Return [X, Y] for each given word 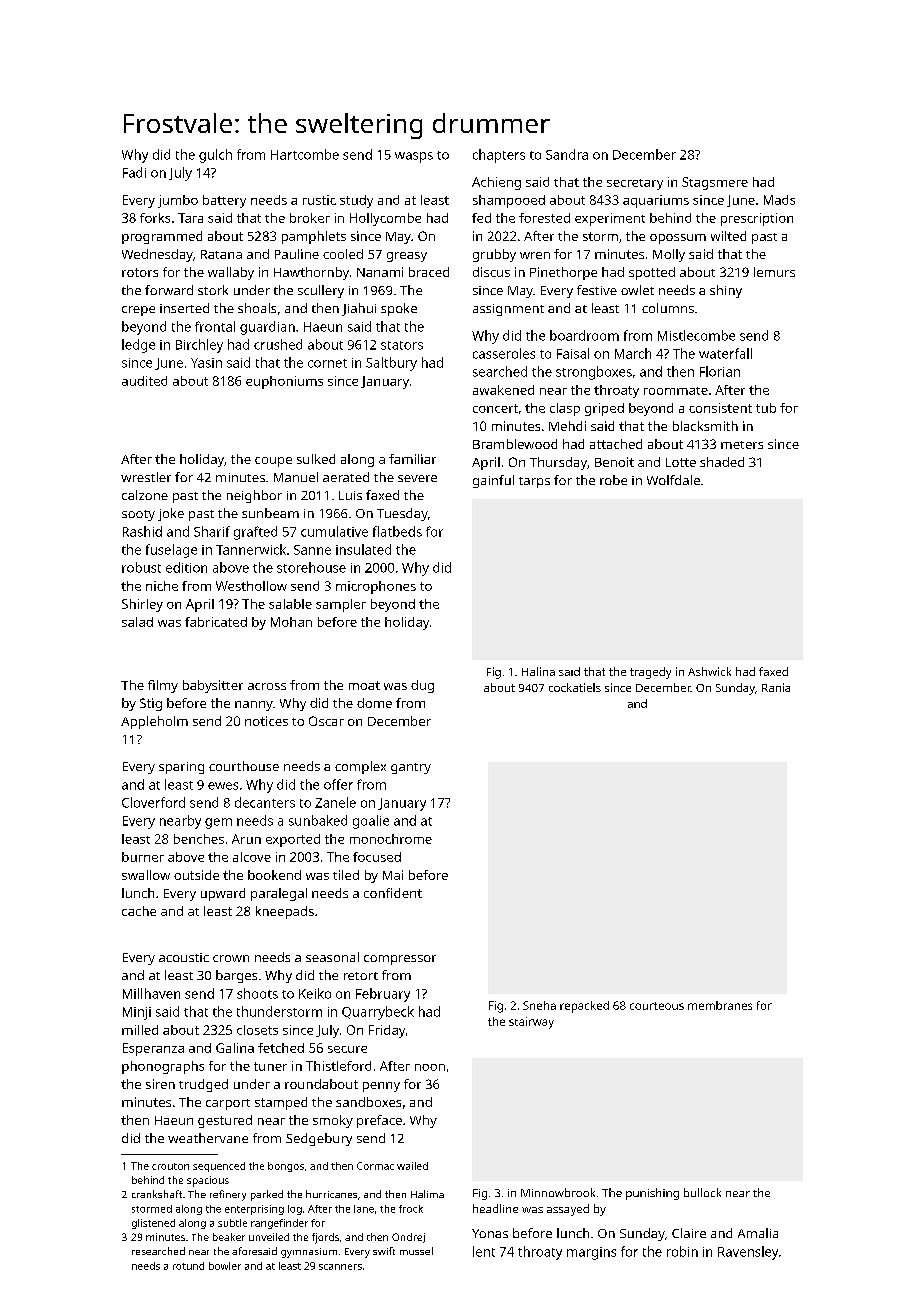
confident [393, 893]
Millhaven [151, 993]
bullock [702, 1192]
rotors [140, 272]
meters [742, 445]
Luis [350, 495]
